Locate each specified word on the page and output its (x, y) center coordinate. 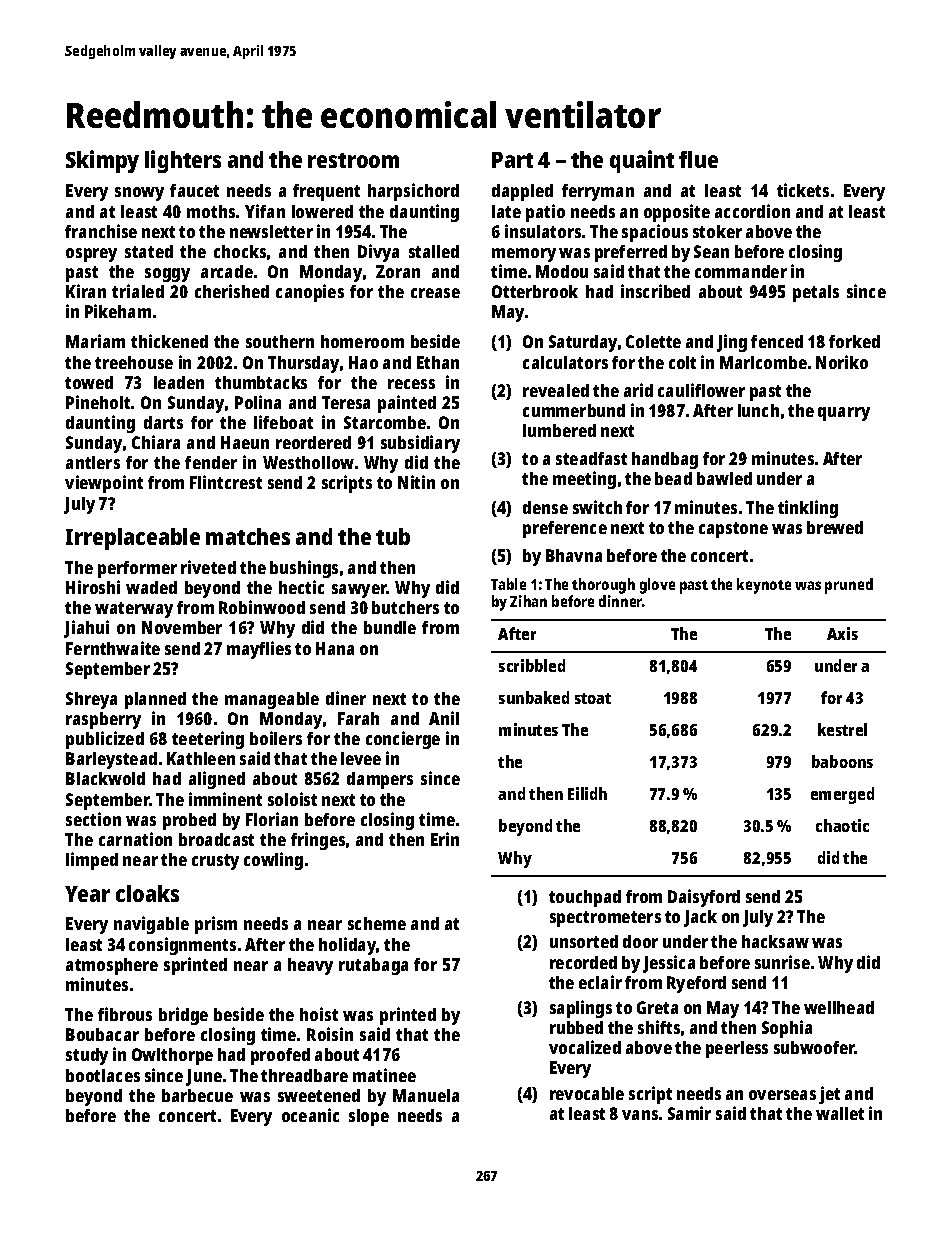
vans (640, 1115)
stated (149, 251)
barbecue (197, 1095)
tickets (803, 190)
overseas (782, 1095)
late (506, 211)
